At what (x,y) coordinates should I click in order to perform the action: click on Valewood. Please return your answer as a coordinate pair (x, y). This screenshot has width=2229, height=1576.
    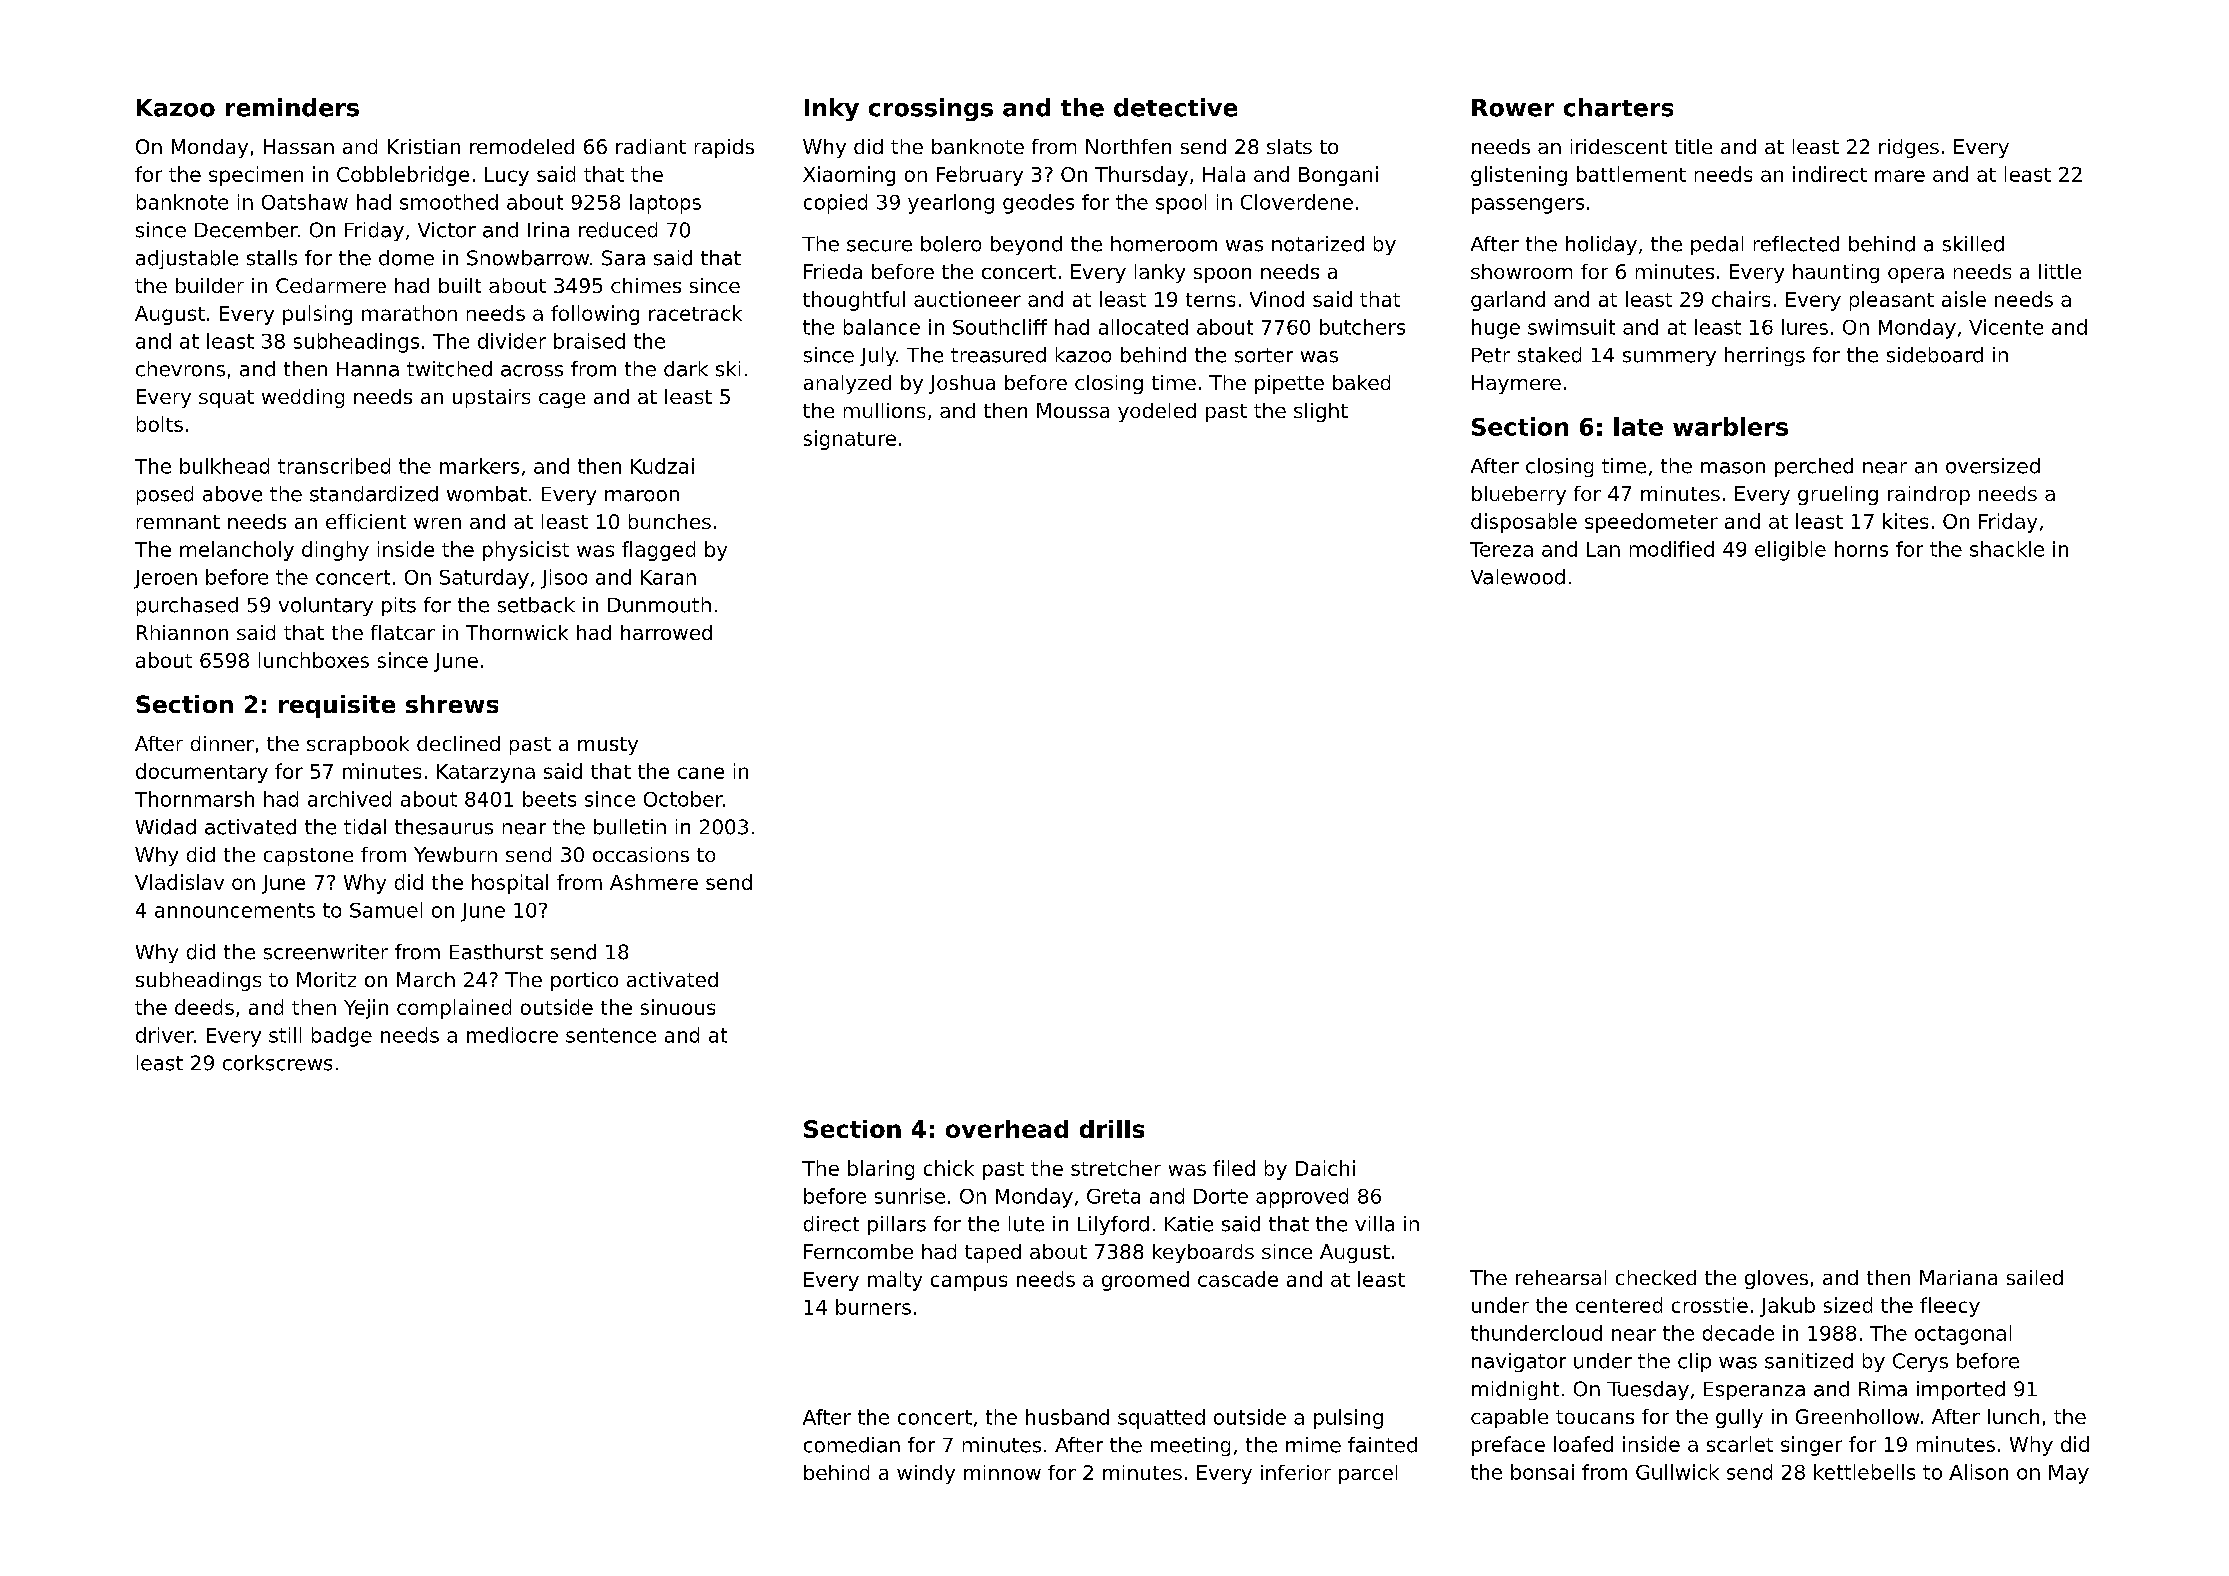
    Looking at the image, I should click on (1518, 577).
